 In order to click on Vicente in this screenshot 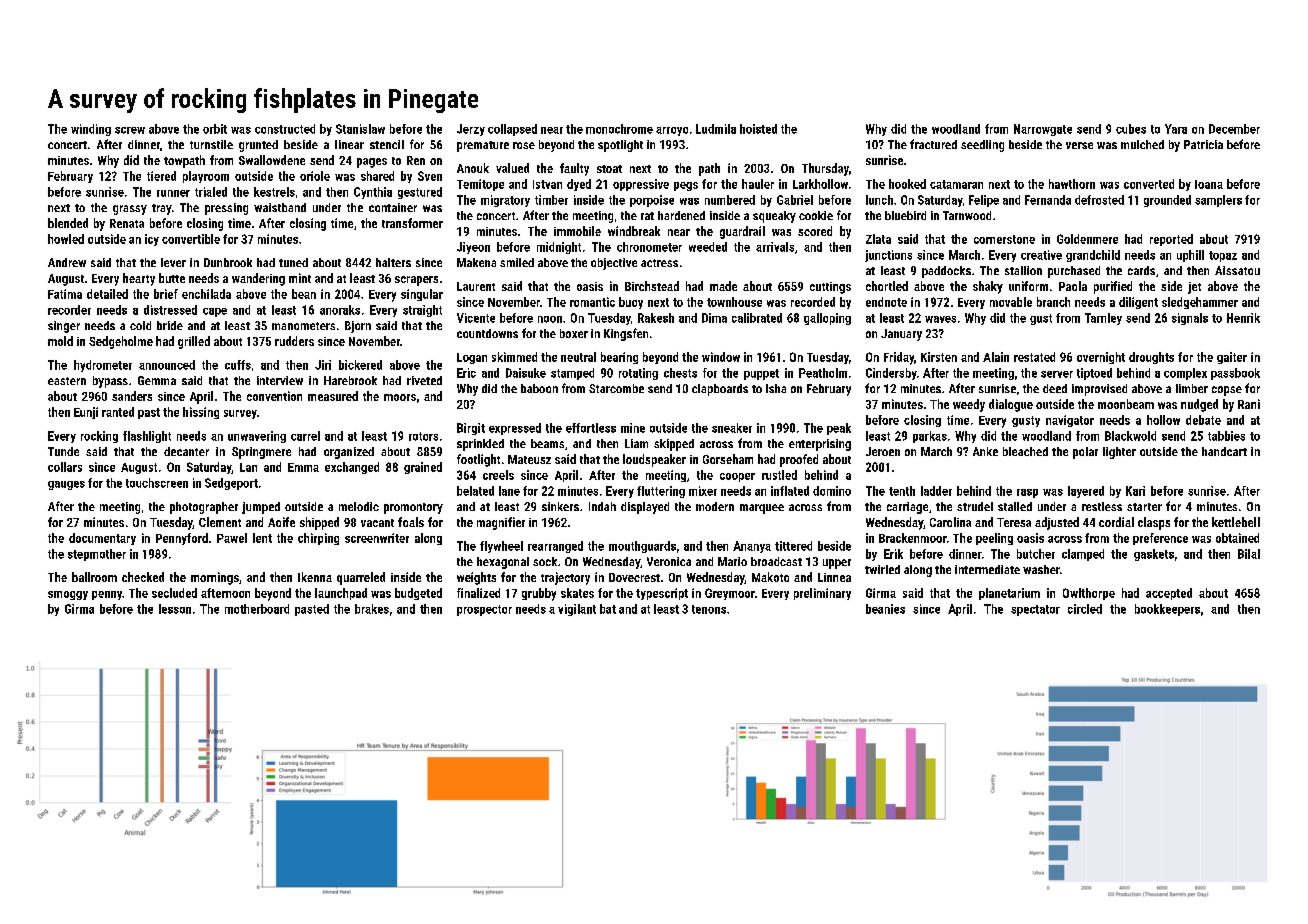, I will do `click(476, 318)`.
